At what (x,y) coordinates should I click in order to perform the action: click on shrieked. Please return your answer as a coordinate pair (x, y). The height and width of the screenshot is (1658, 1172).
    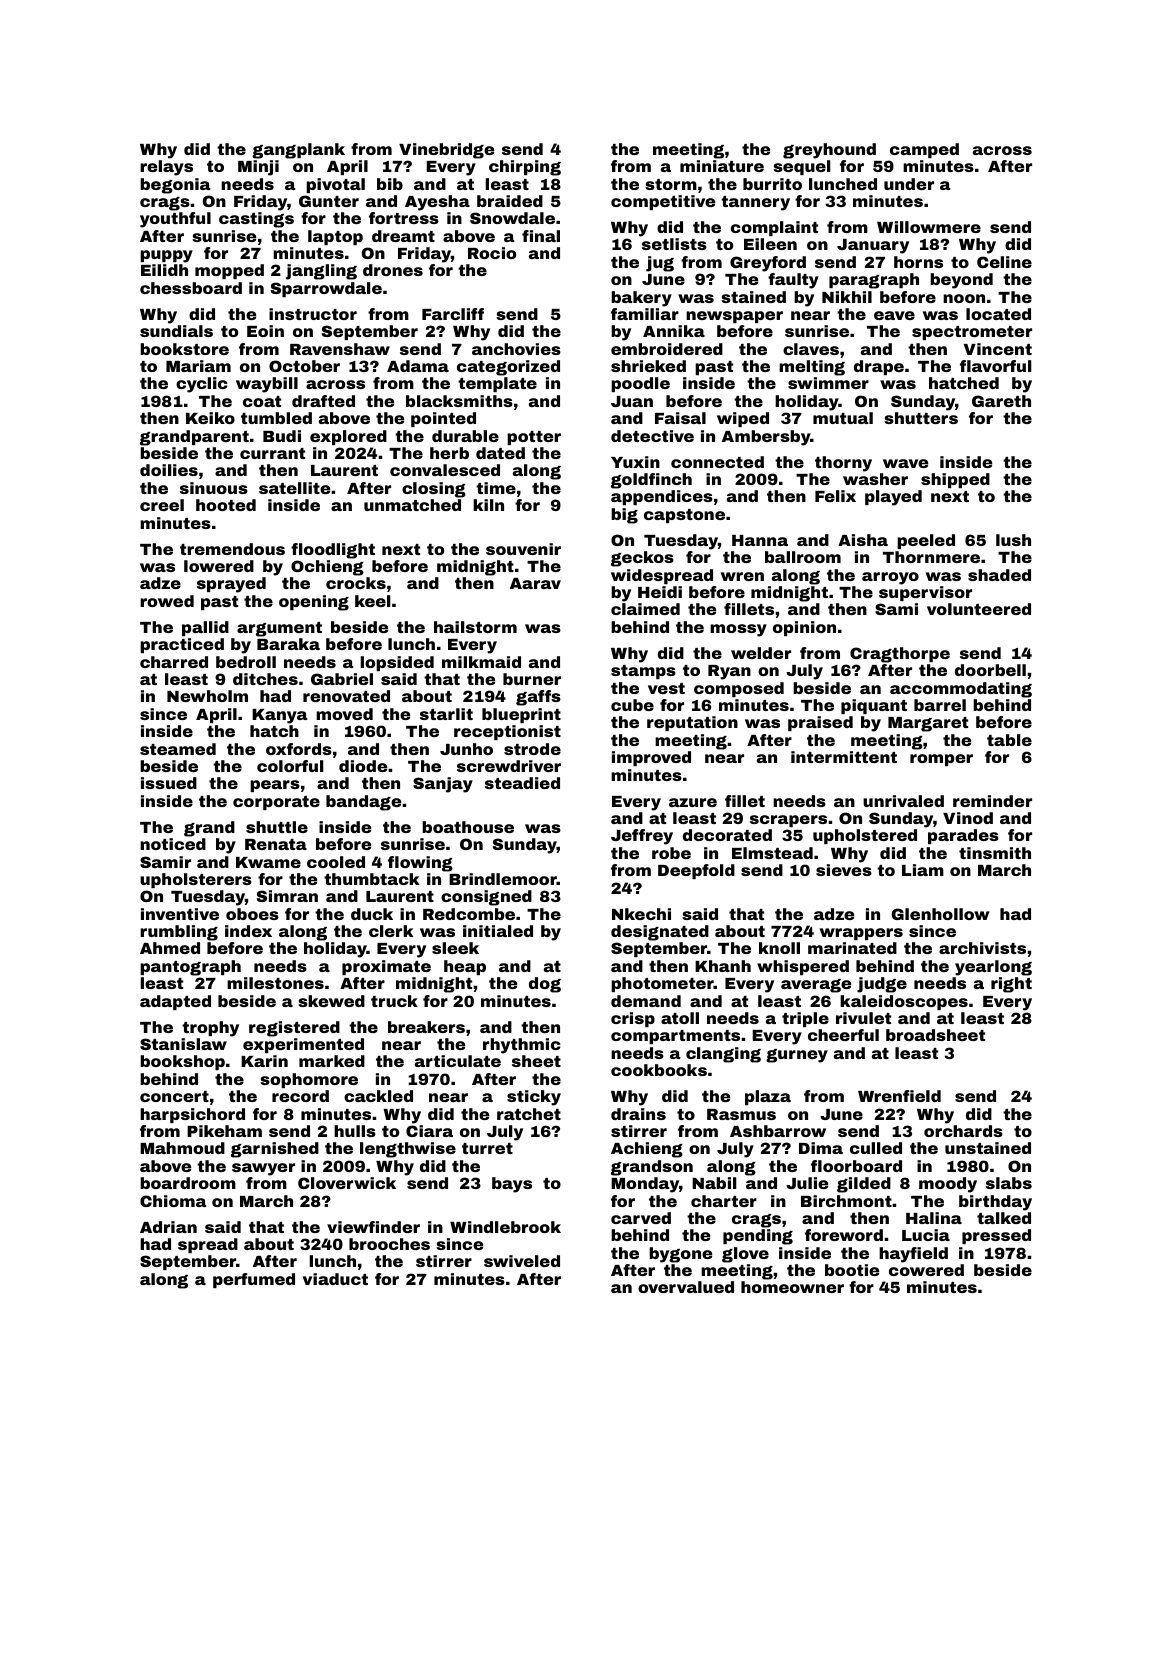
    Looking at the image, I should click on (648, 366).
